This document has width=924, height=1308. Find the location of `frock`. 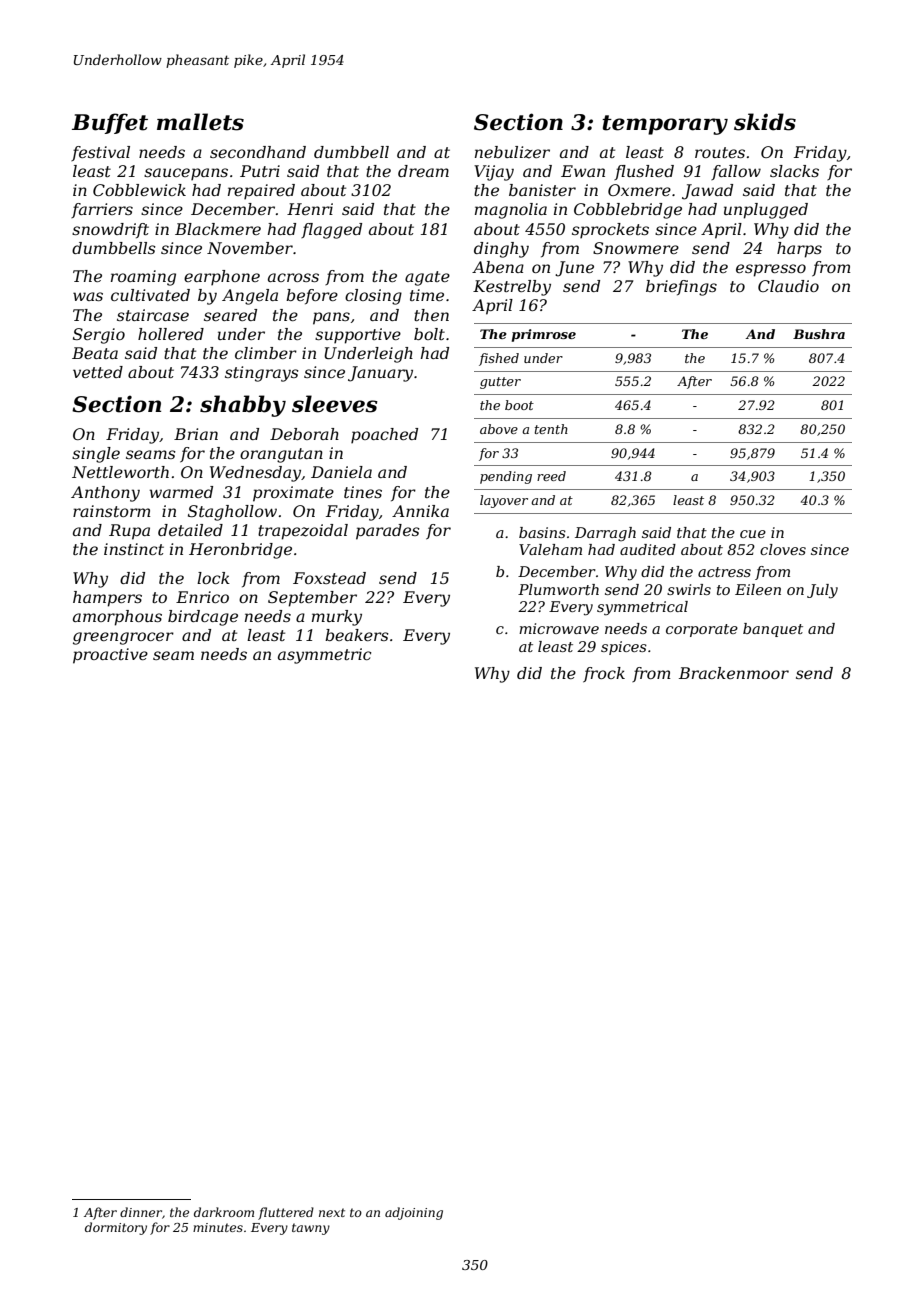

frock is located at coordinates (604, 674).
